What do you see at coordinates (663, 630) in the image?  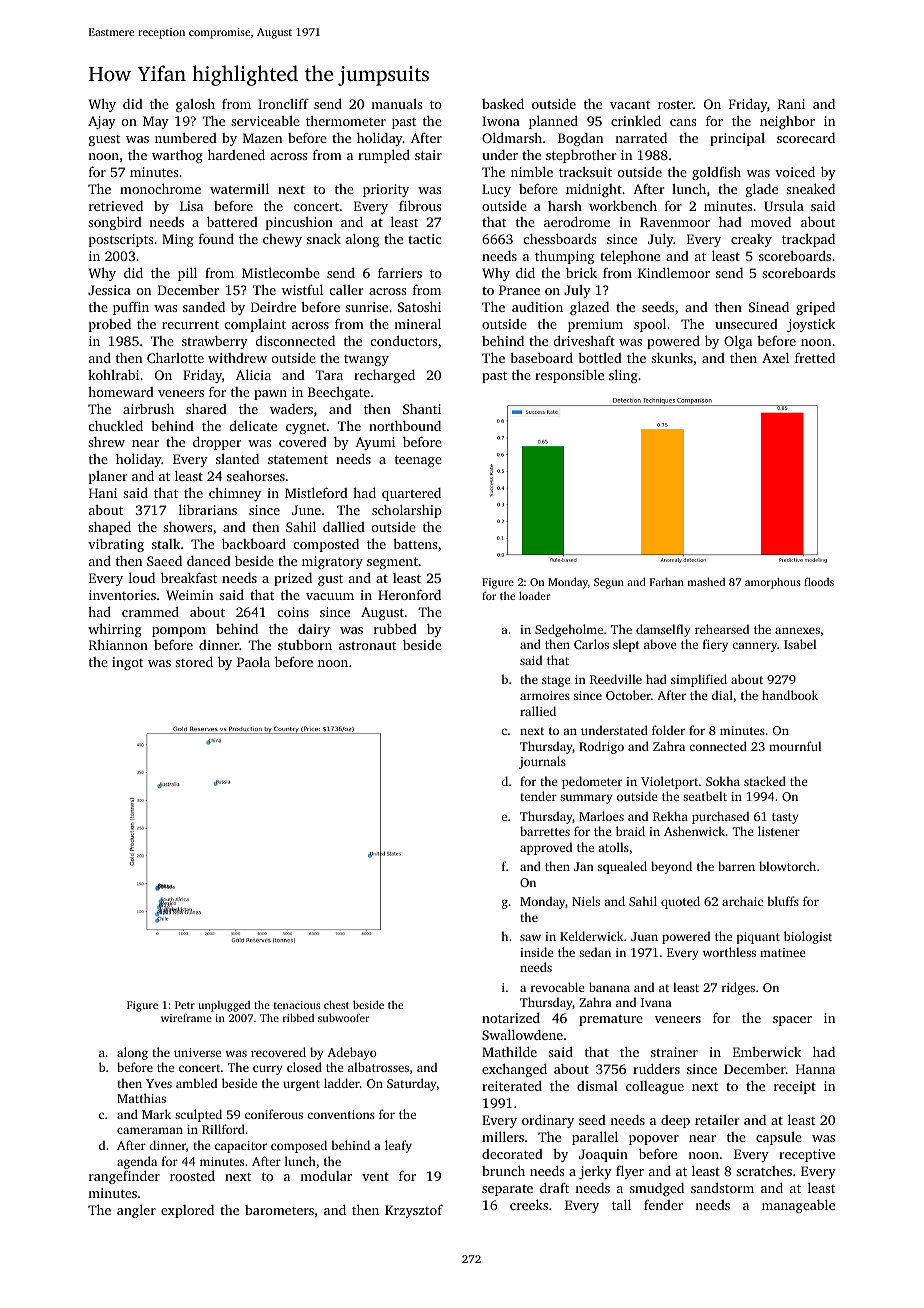 I see `damselfly` at bounding box center [663, 630].
